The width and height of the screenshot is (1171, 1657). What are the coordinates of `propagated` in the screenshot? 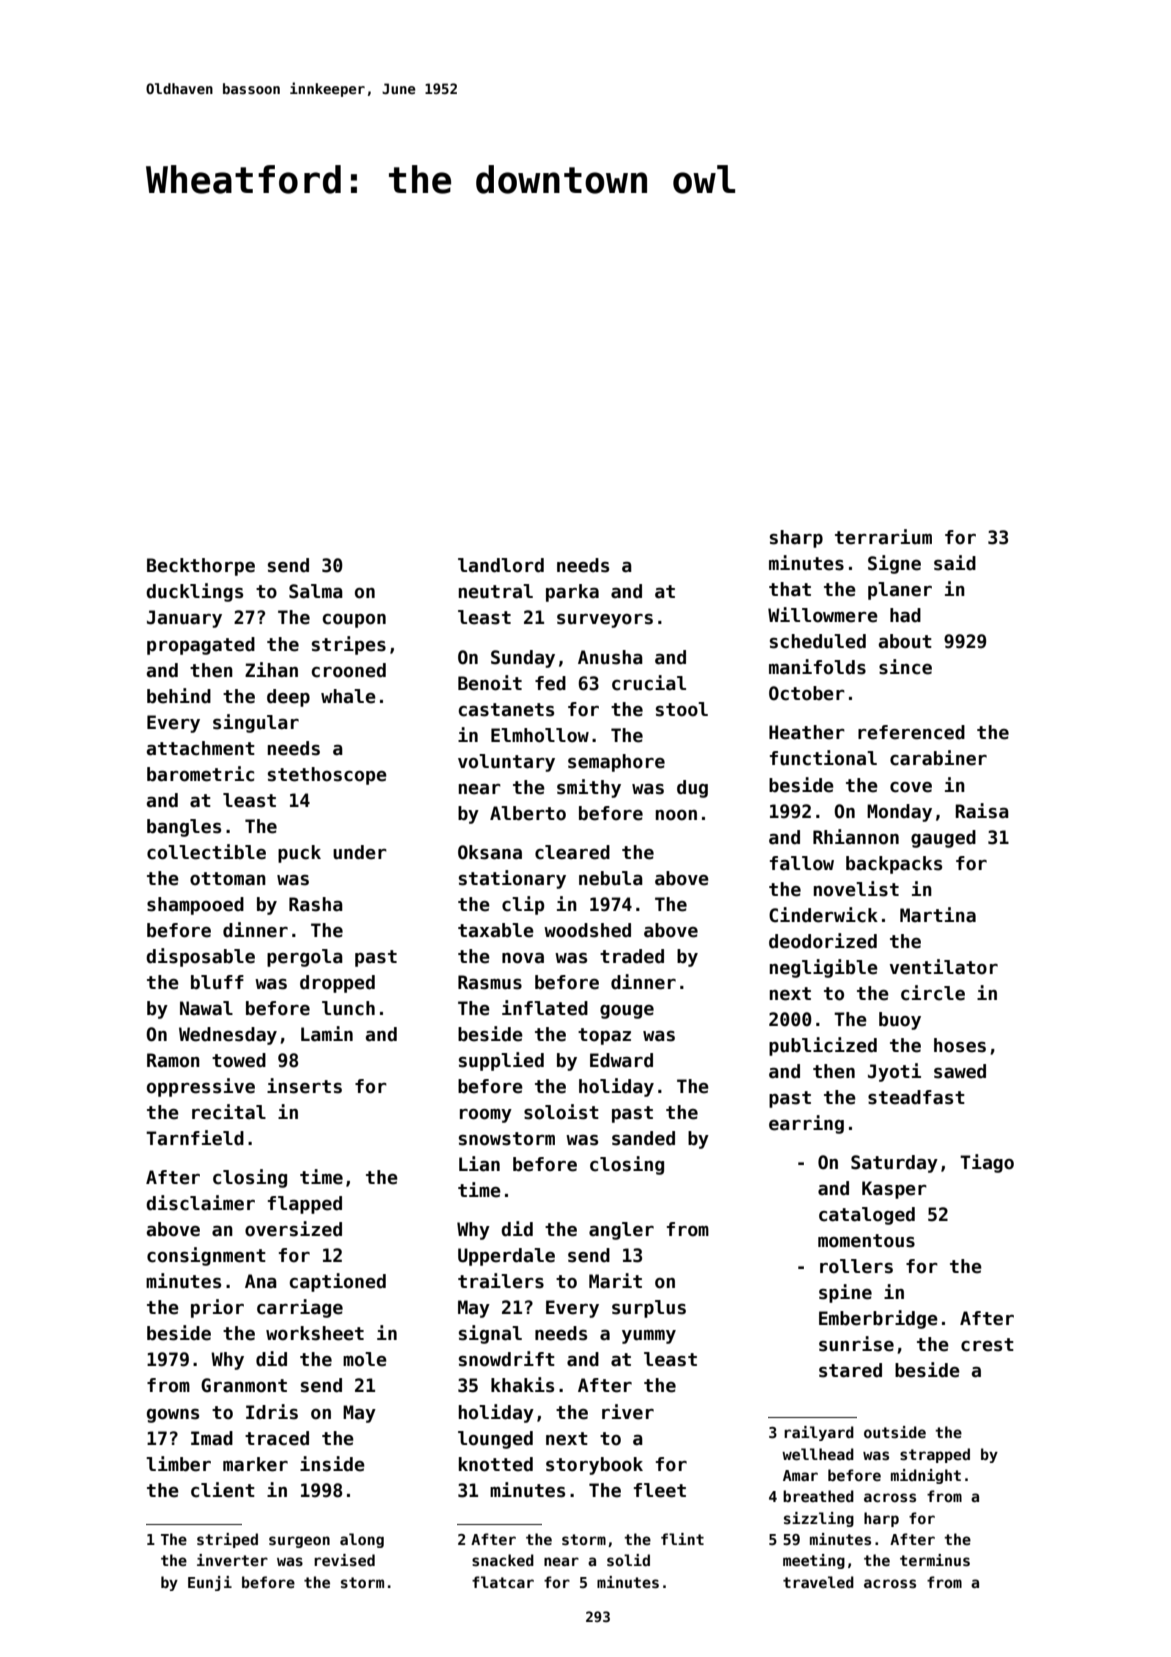 It's located at (201, 646).
